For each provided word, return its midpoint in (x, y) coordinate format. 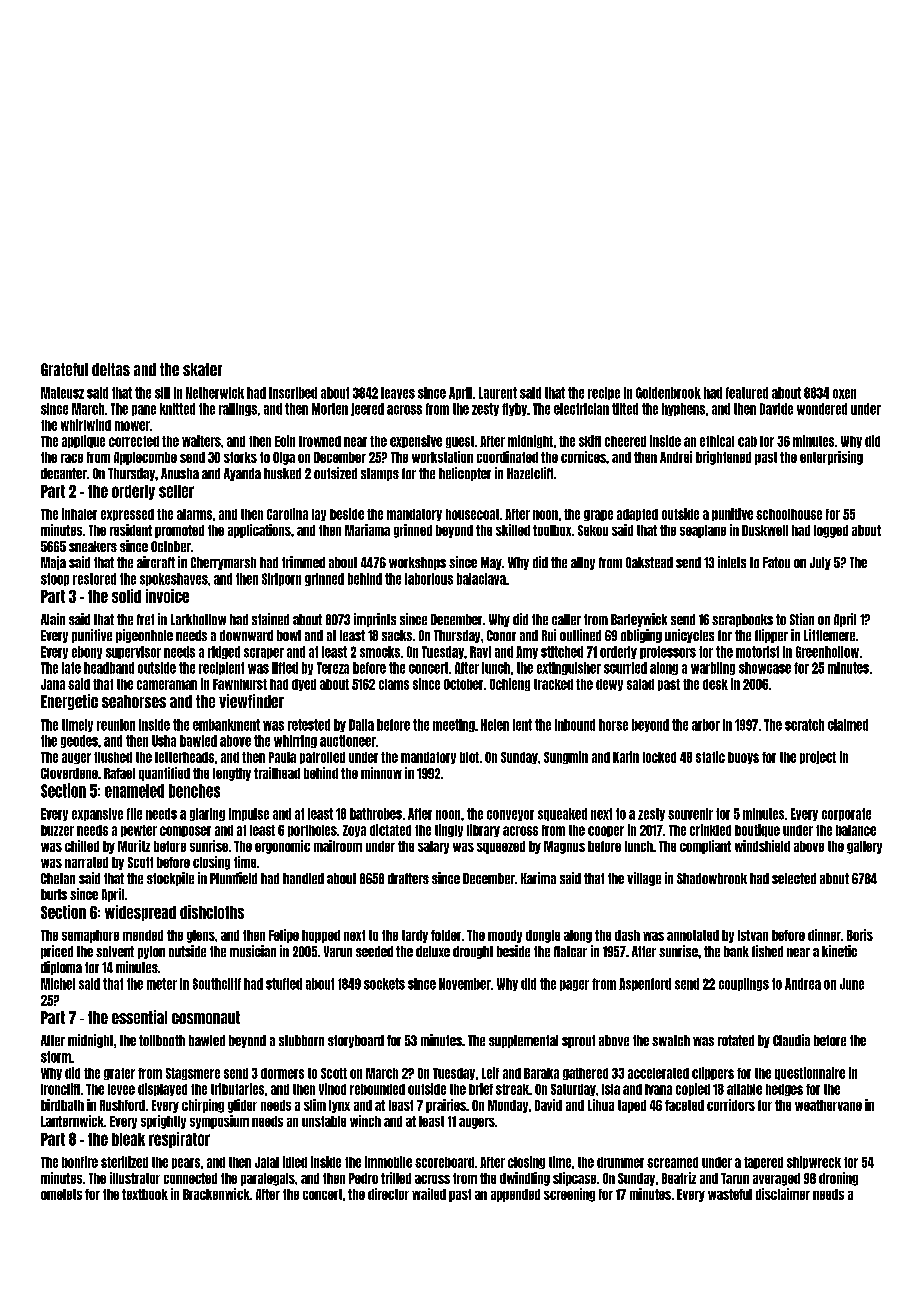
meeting (454, 725)
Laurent (498, 393)
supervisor (133, 652)
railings (238, 409)
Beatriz (679, 1178)
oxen (844, 394)
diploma (61, 968)
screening (569, 1195)
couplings (744, 984)
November (465, 984)
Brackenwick (216, 1194)
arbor (706, 725)
